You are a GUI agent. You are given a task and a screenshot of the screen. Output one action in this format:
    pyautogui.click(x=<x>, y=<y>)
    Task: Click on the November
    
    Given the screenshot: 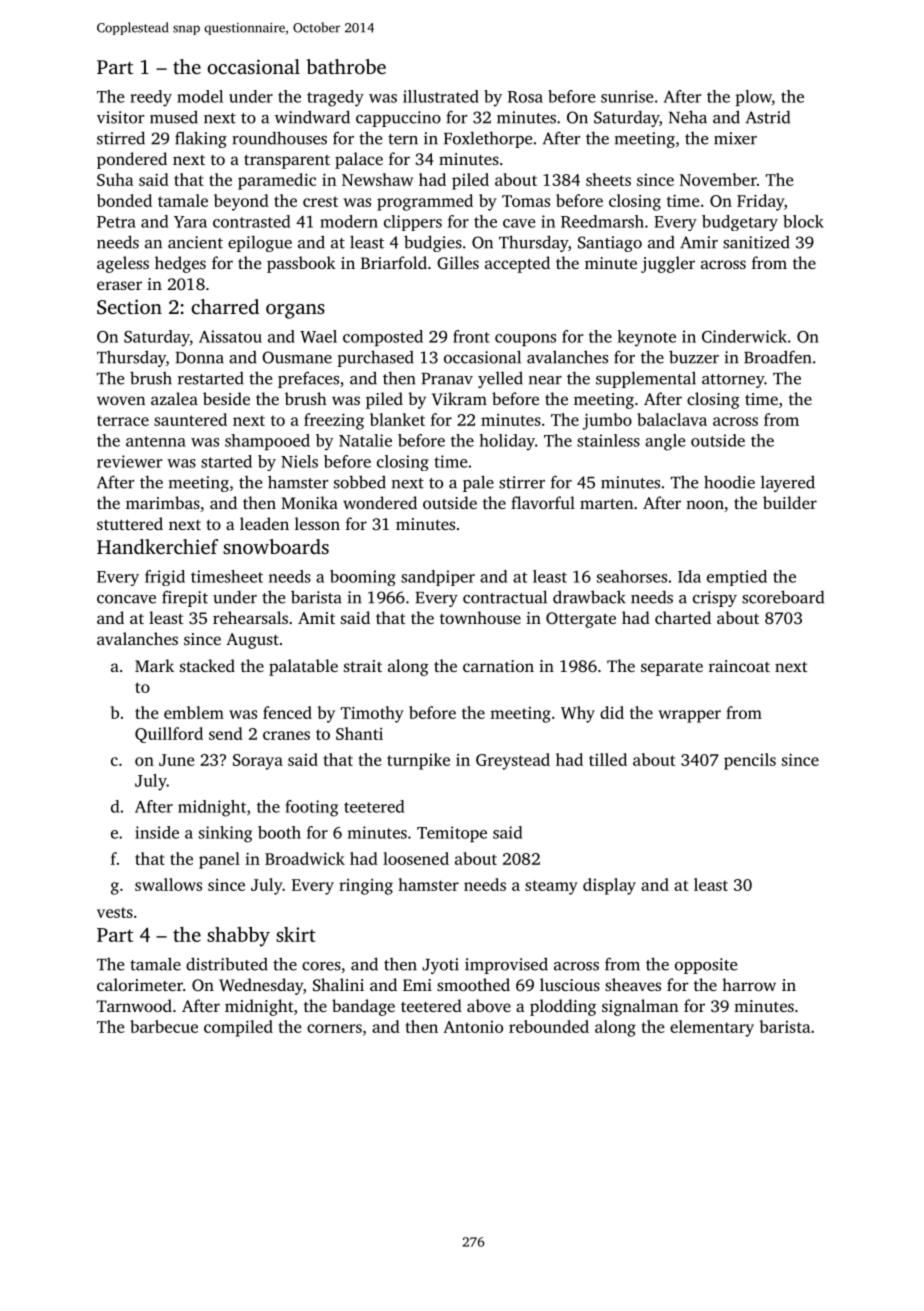 What is the action you would take?
    pyautogui.click(x=718, y=179)
